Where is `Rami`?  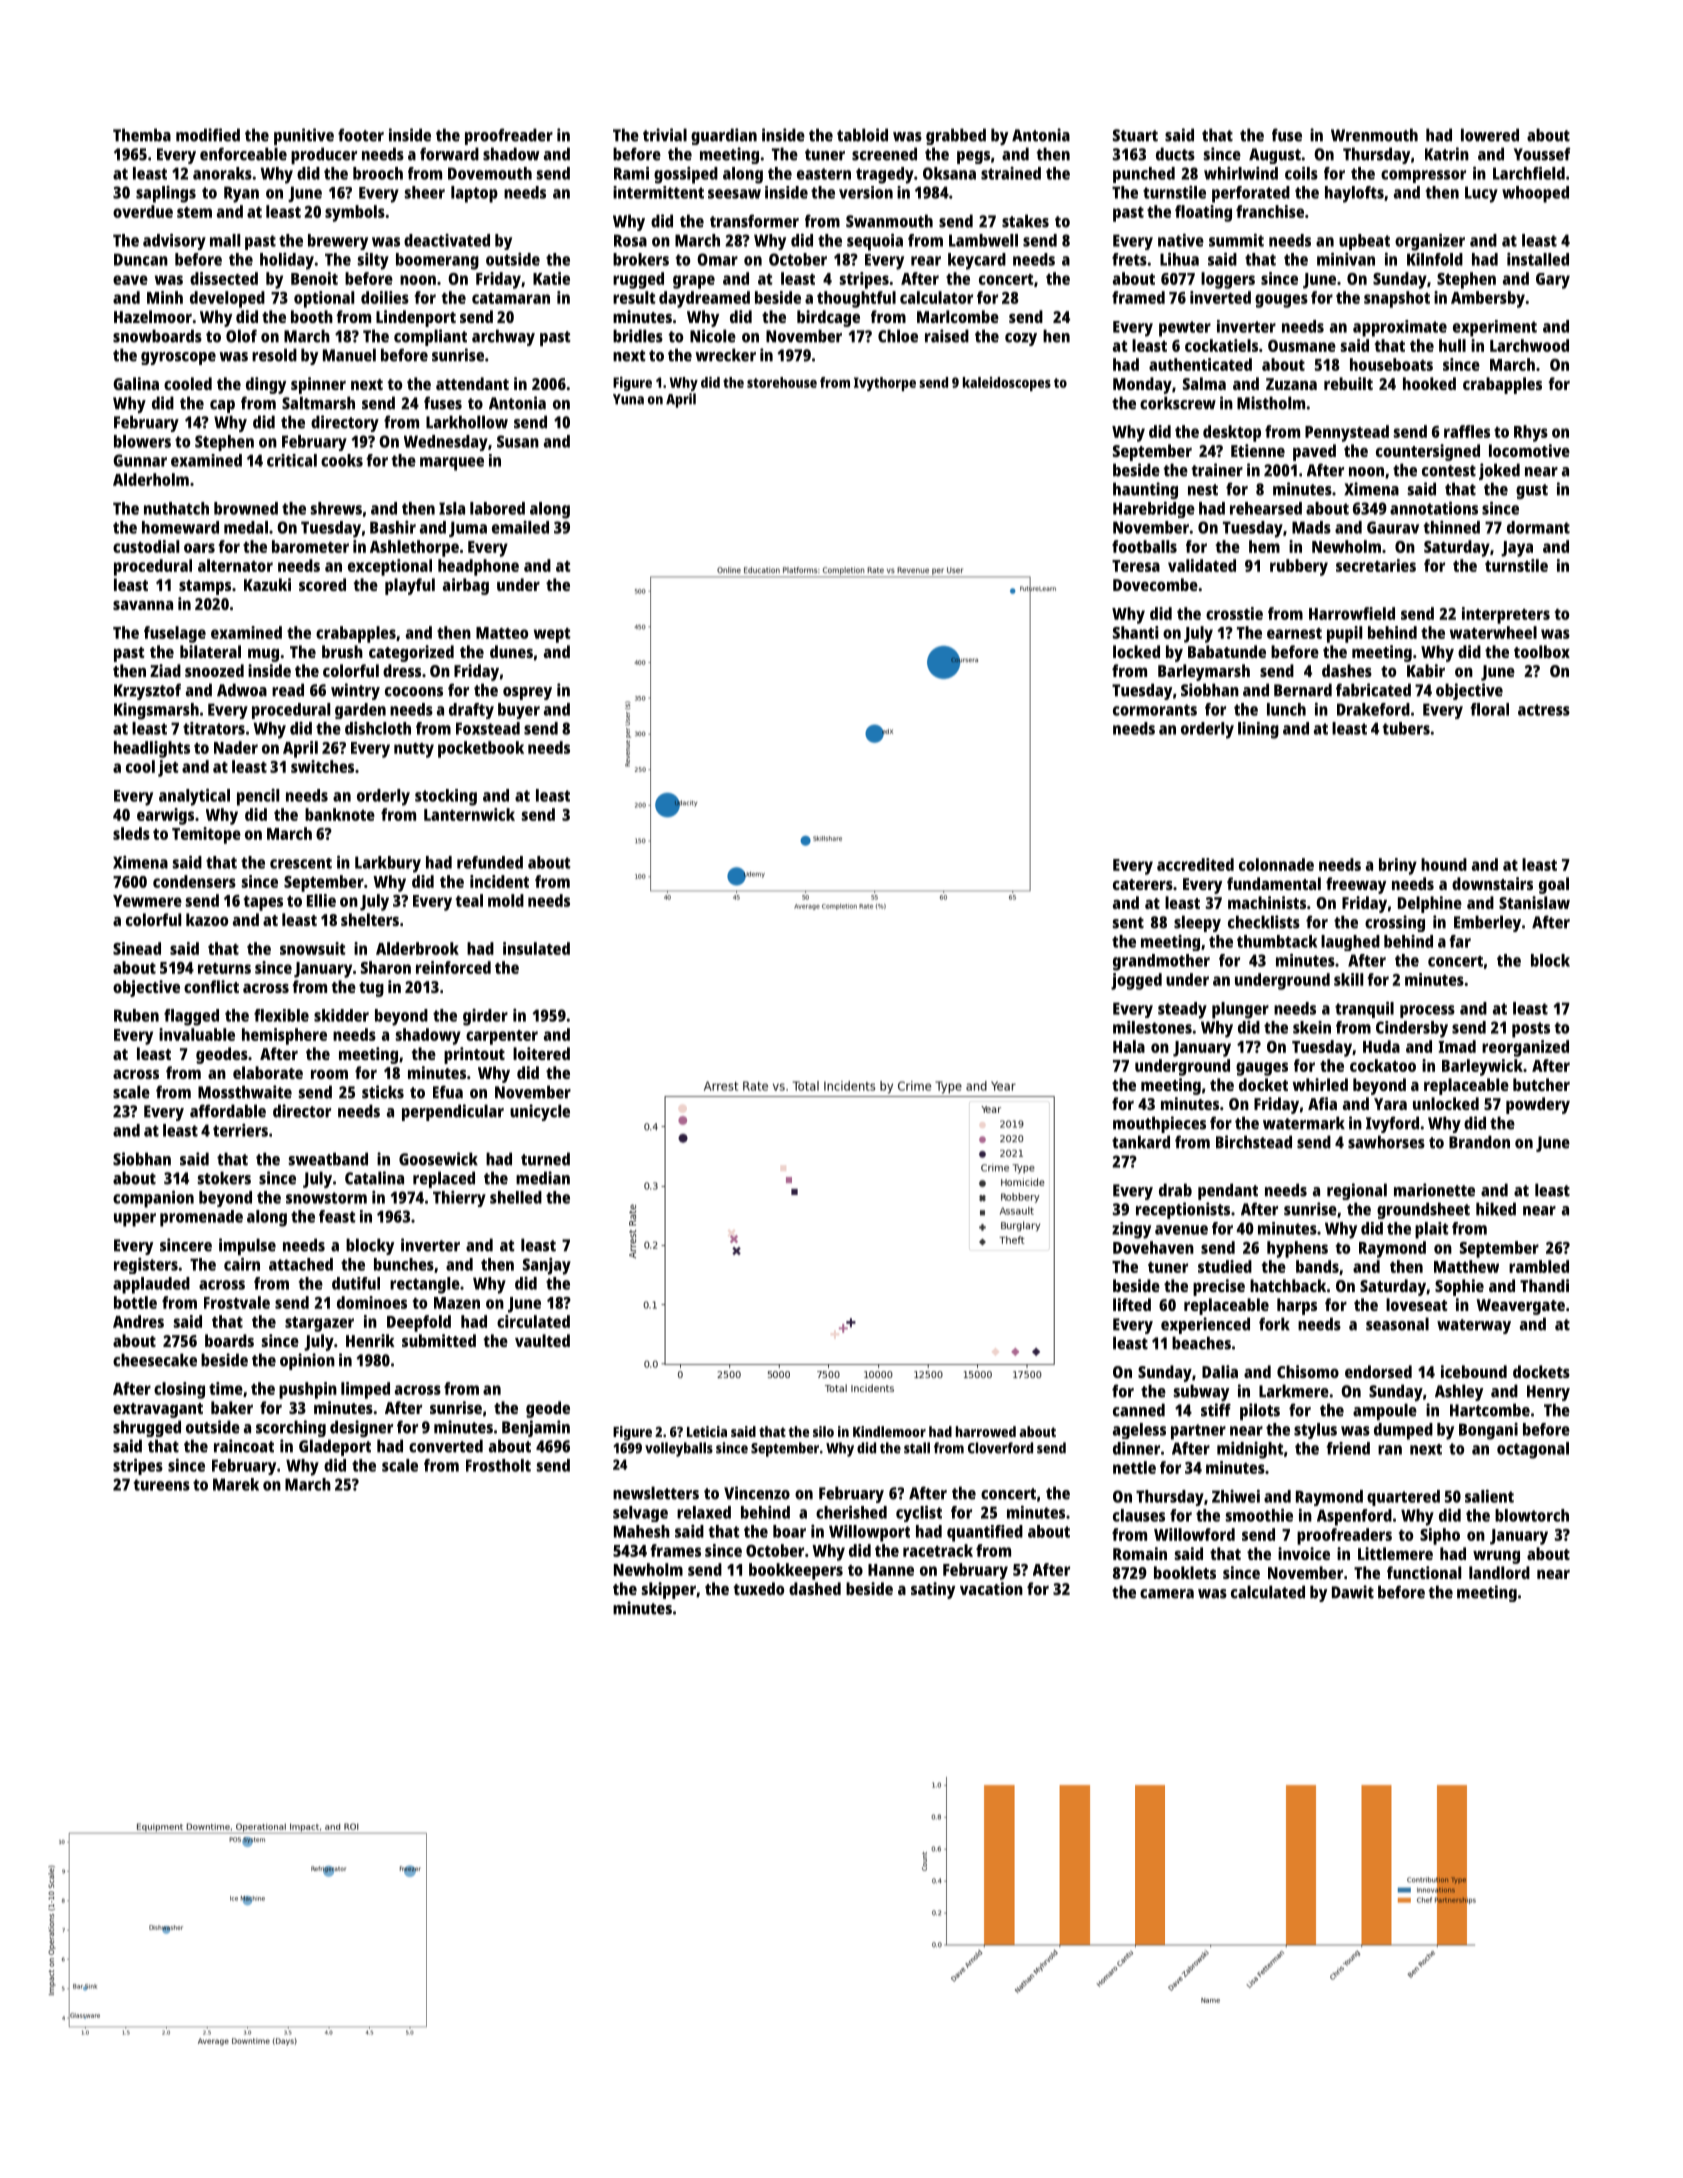 Rami is located at coordinates (631, 173).
